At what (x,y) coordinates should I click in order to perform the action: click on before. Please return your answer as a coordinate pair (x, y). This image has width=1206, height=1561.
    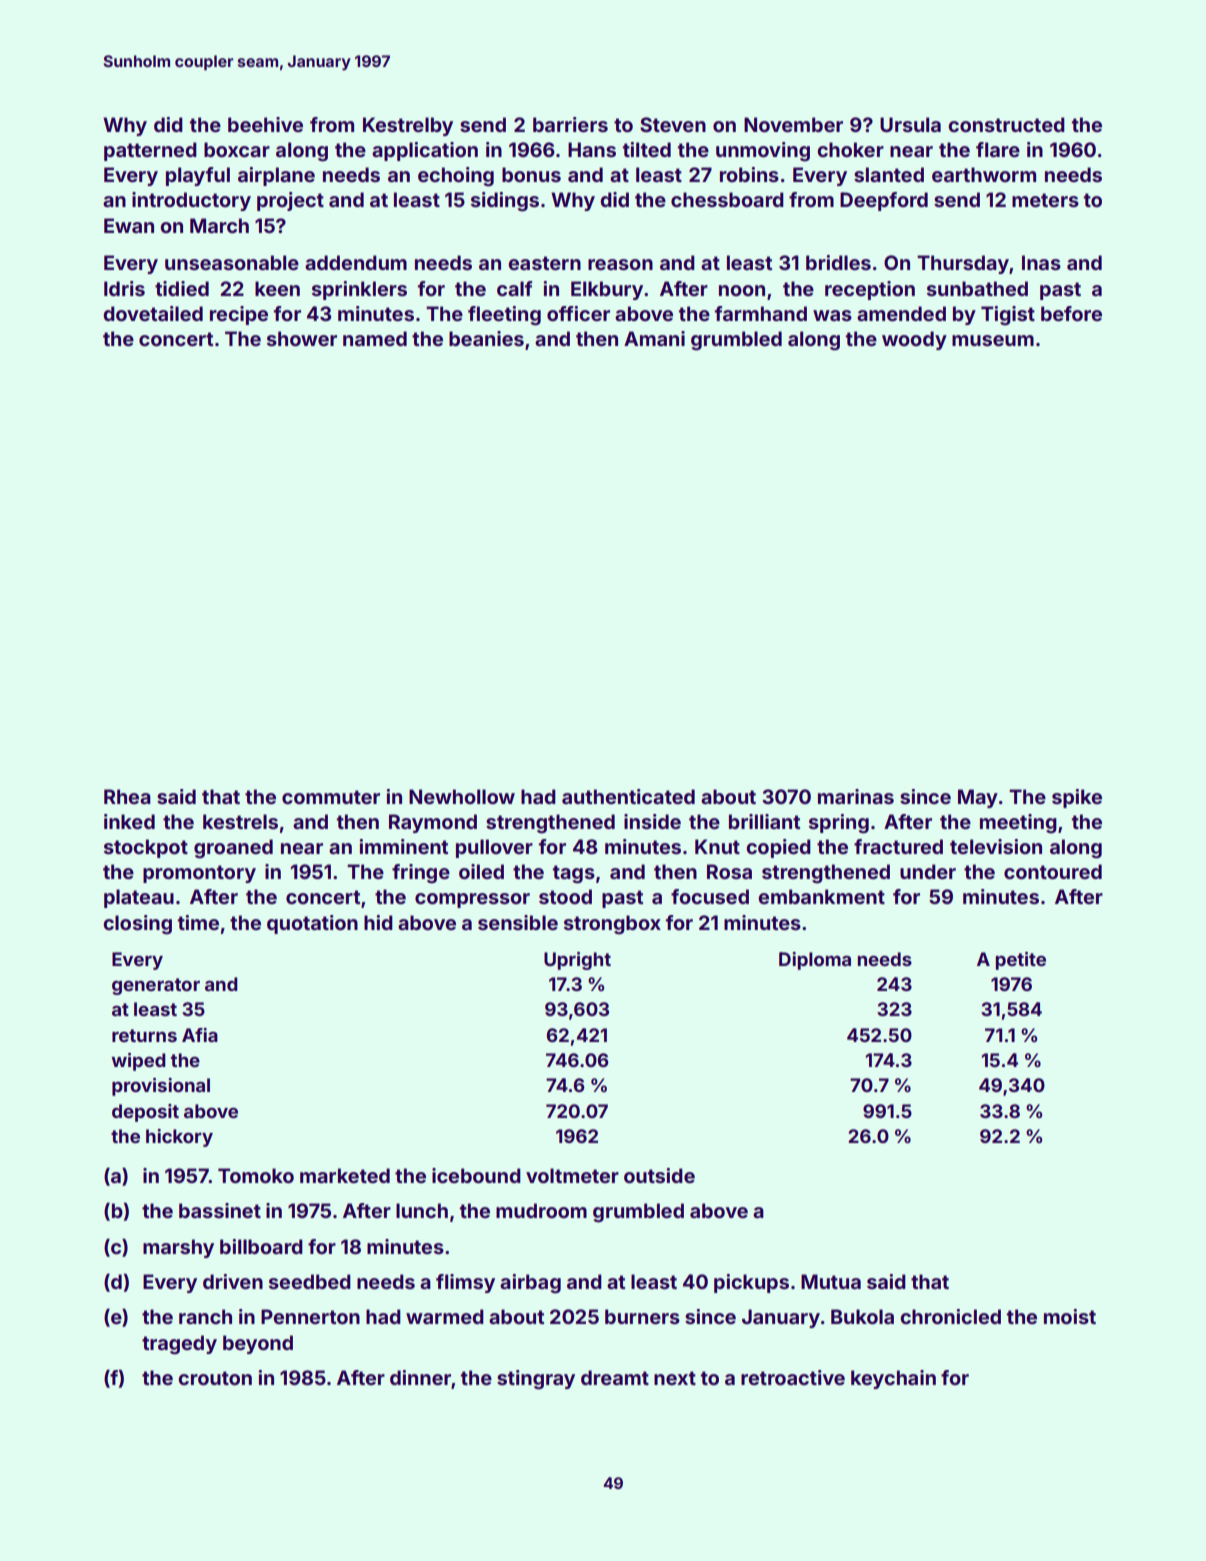
    Looking at the image, I should click on (1071, 313).
